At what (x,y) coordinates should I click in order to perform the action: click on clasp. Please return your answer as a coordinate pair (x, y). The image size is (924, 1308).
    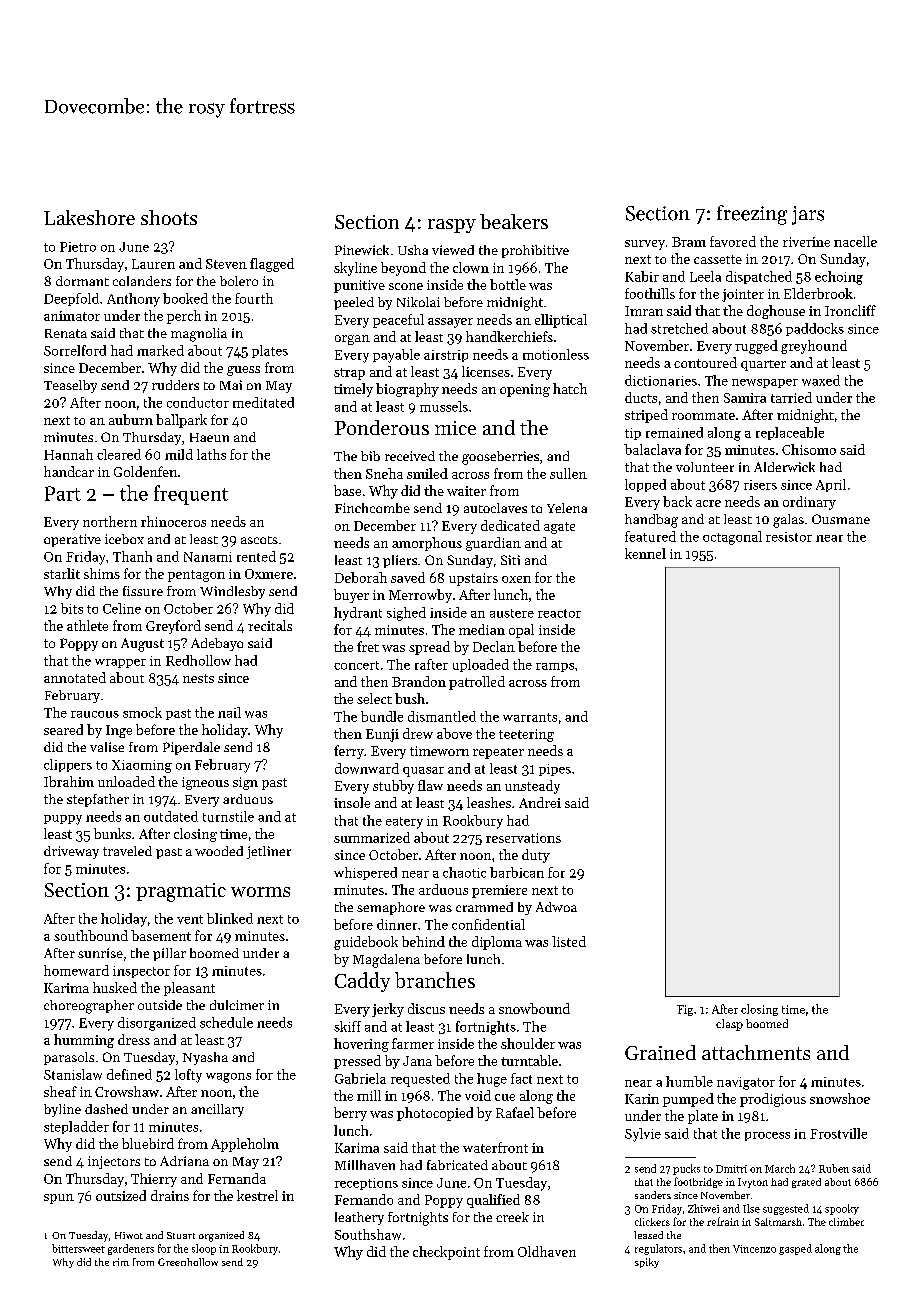
    Looking at the image, I should click on (729, 1025).
